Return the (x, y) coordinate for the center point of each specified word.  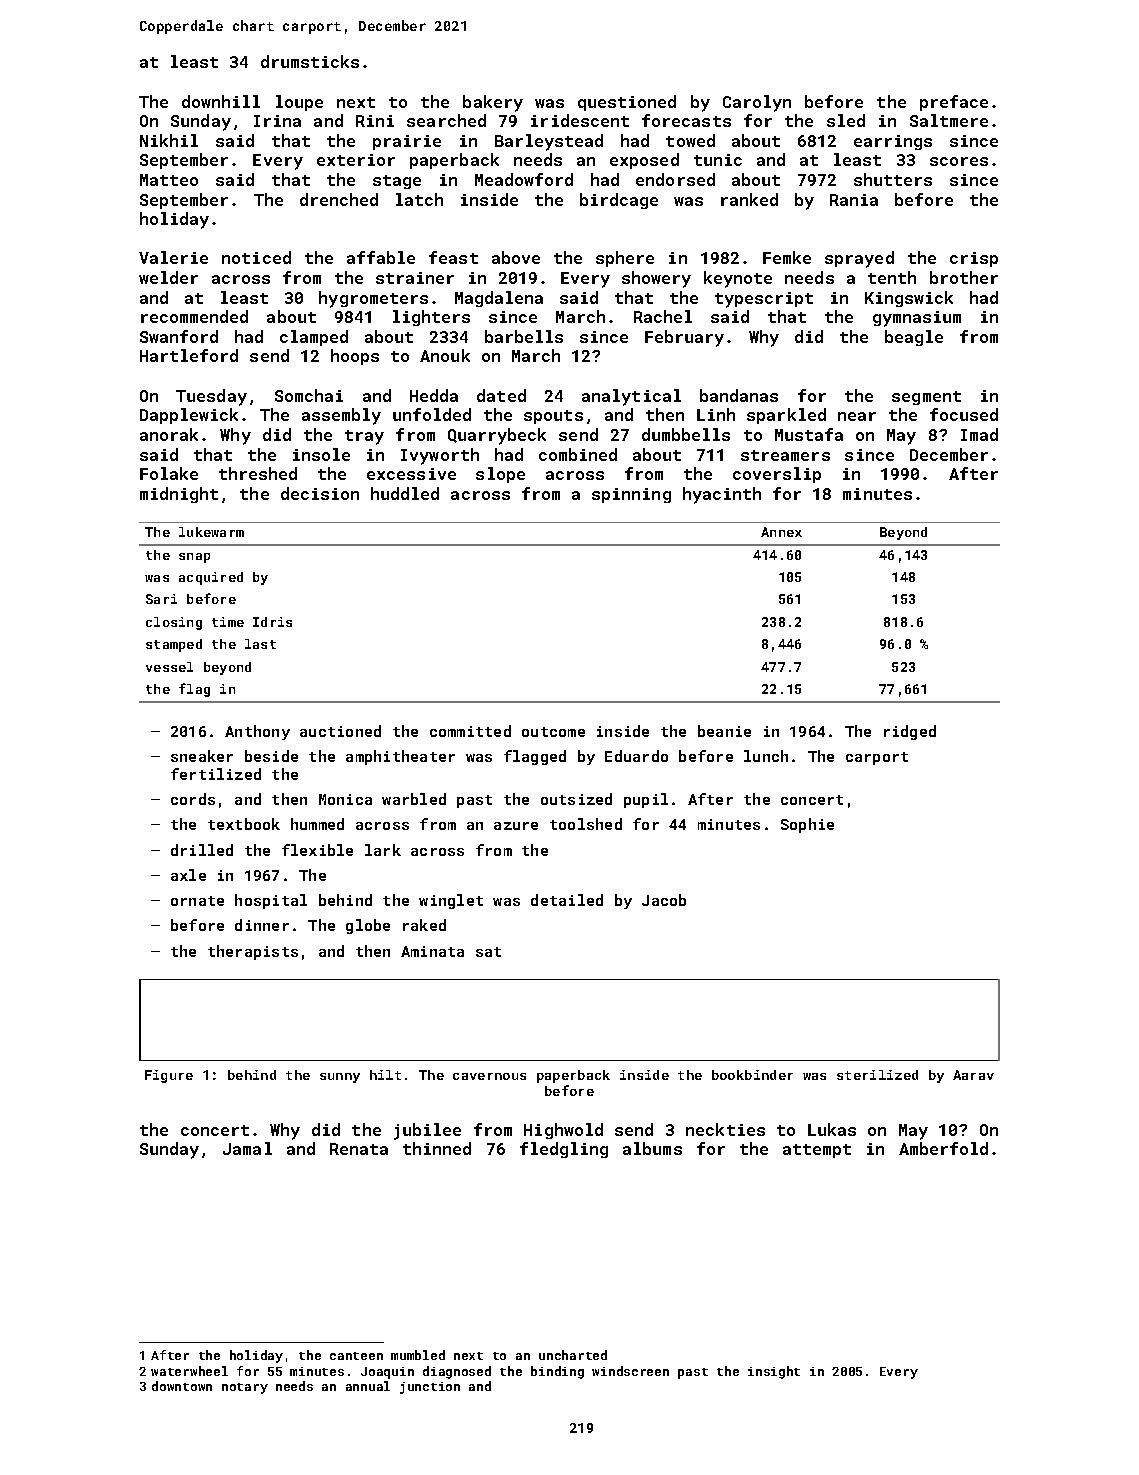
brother (964, 277)
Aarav (973, 1075)
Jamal (247, 1148)
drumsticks (310, 61)
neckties (725, 1129)
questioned (627, 103)
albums (652, 1148)
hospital (271, 901)
